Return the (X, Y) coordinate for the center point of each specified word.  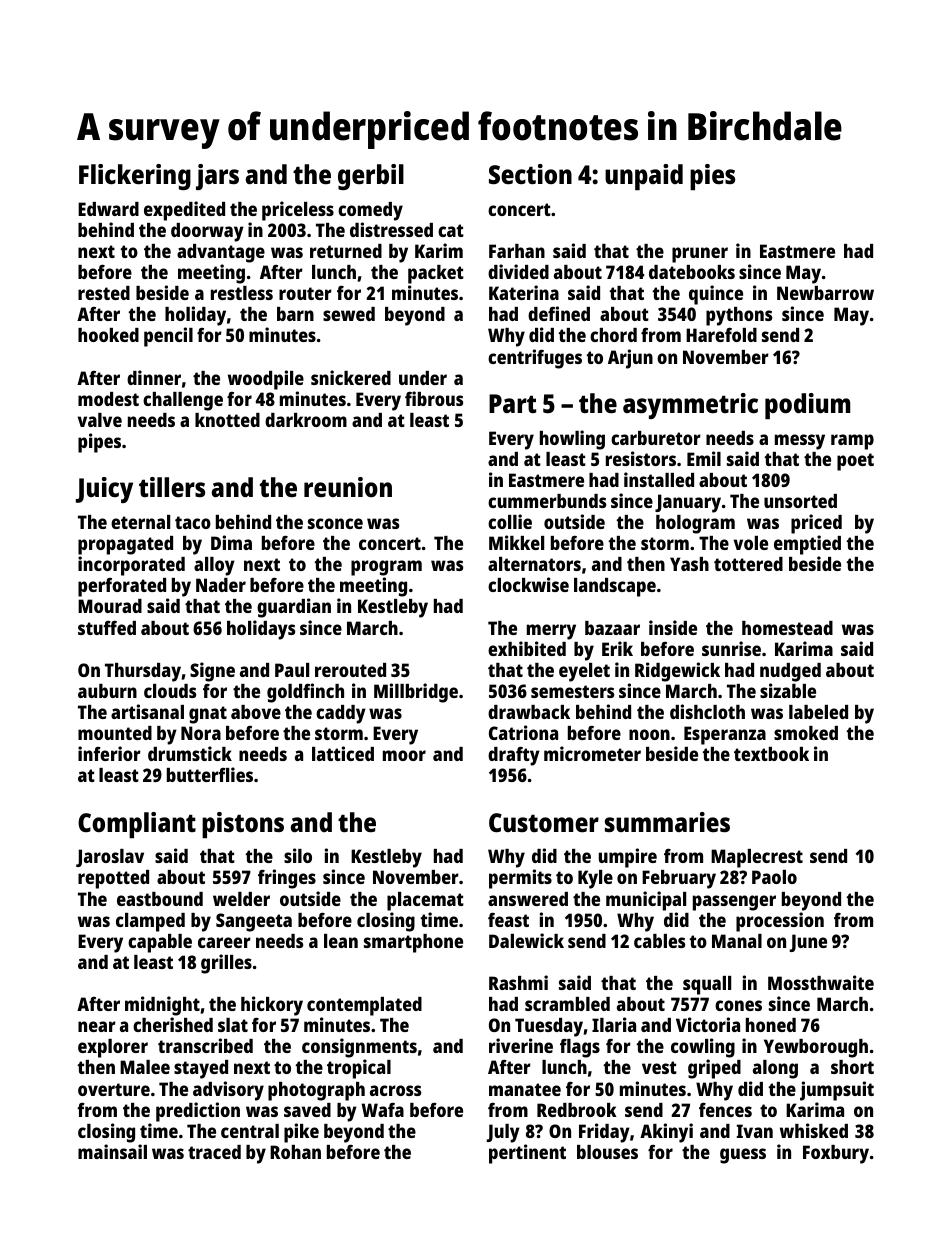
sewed (349, 314)
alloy (214, 566)
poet (855, 462)
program (386, 568)
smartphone (413, 943)
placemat (425, 901)
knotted (227, 420)
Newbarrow (825, 293)
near (97, 1026)
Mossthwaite (821, 982)
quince (716, 295)
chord (613, 335)
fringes (287, 879)
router (305, 293)
